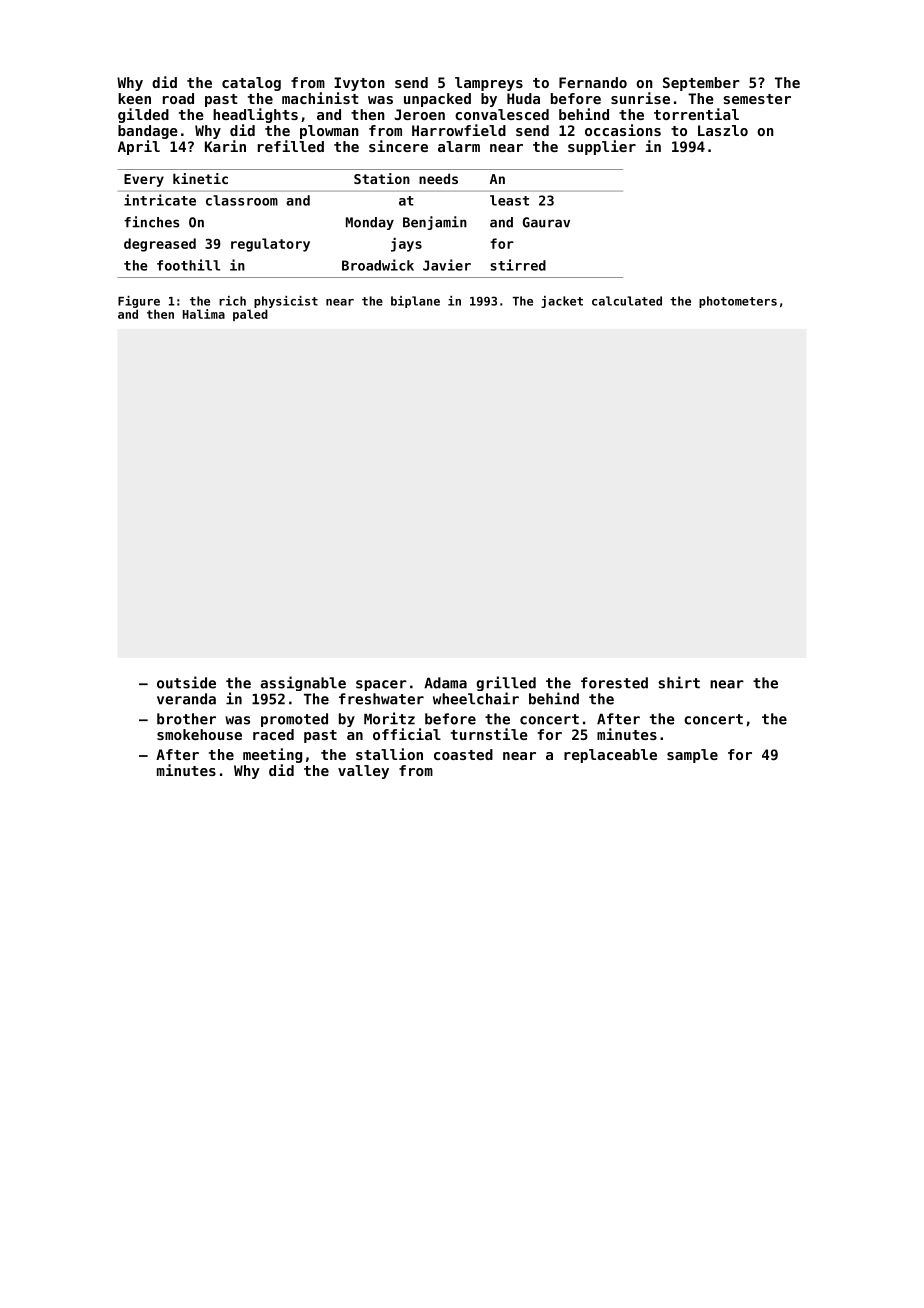 This page has width=924, height=1308. I want to click on spacer, so click(381, 685).
